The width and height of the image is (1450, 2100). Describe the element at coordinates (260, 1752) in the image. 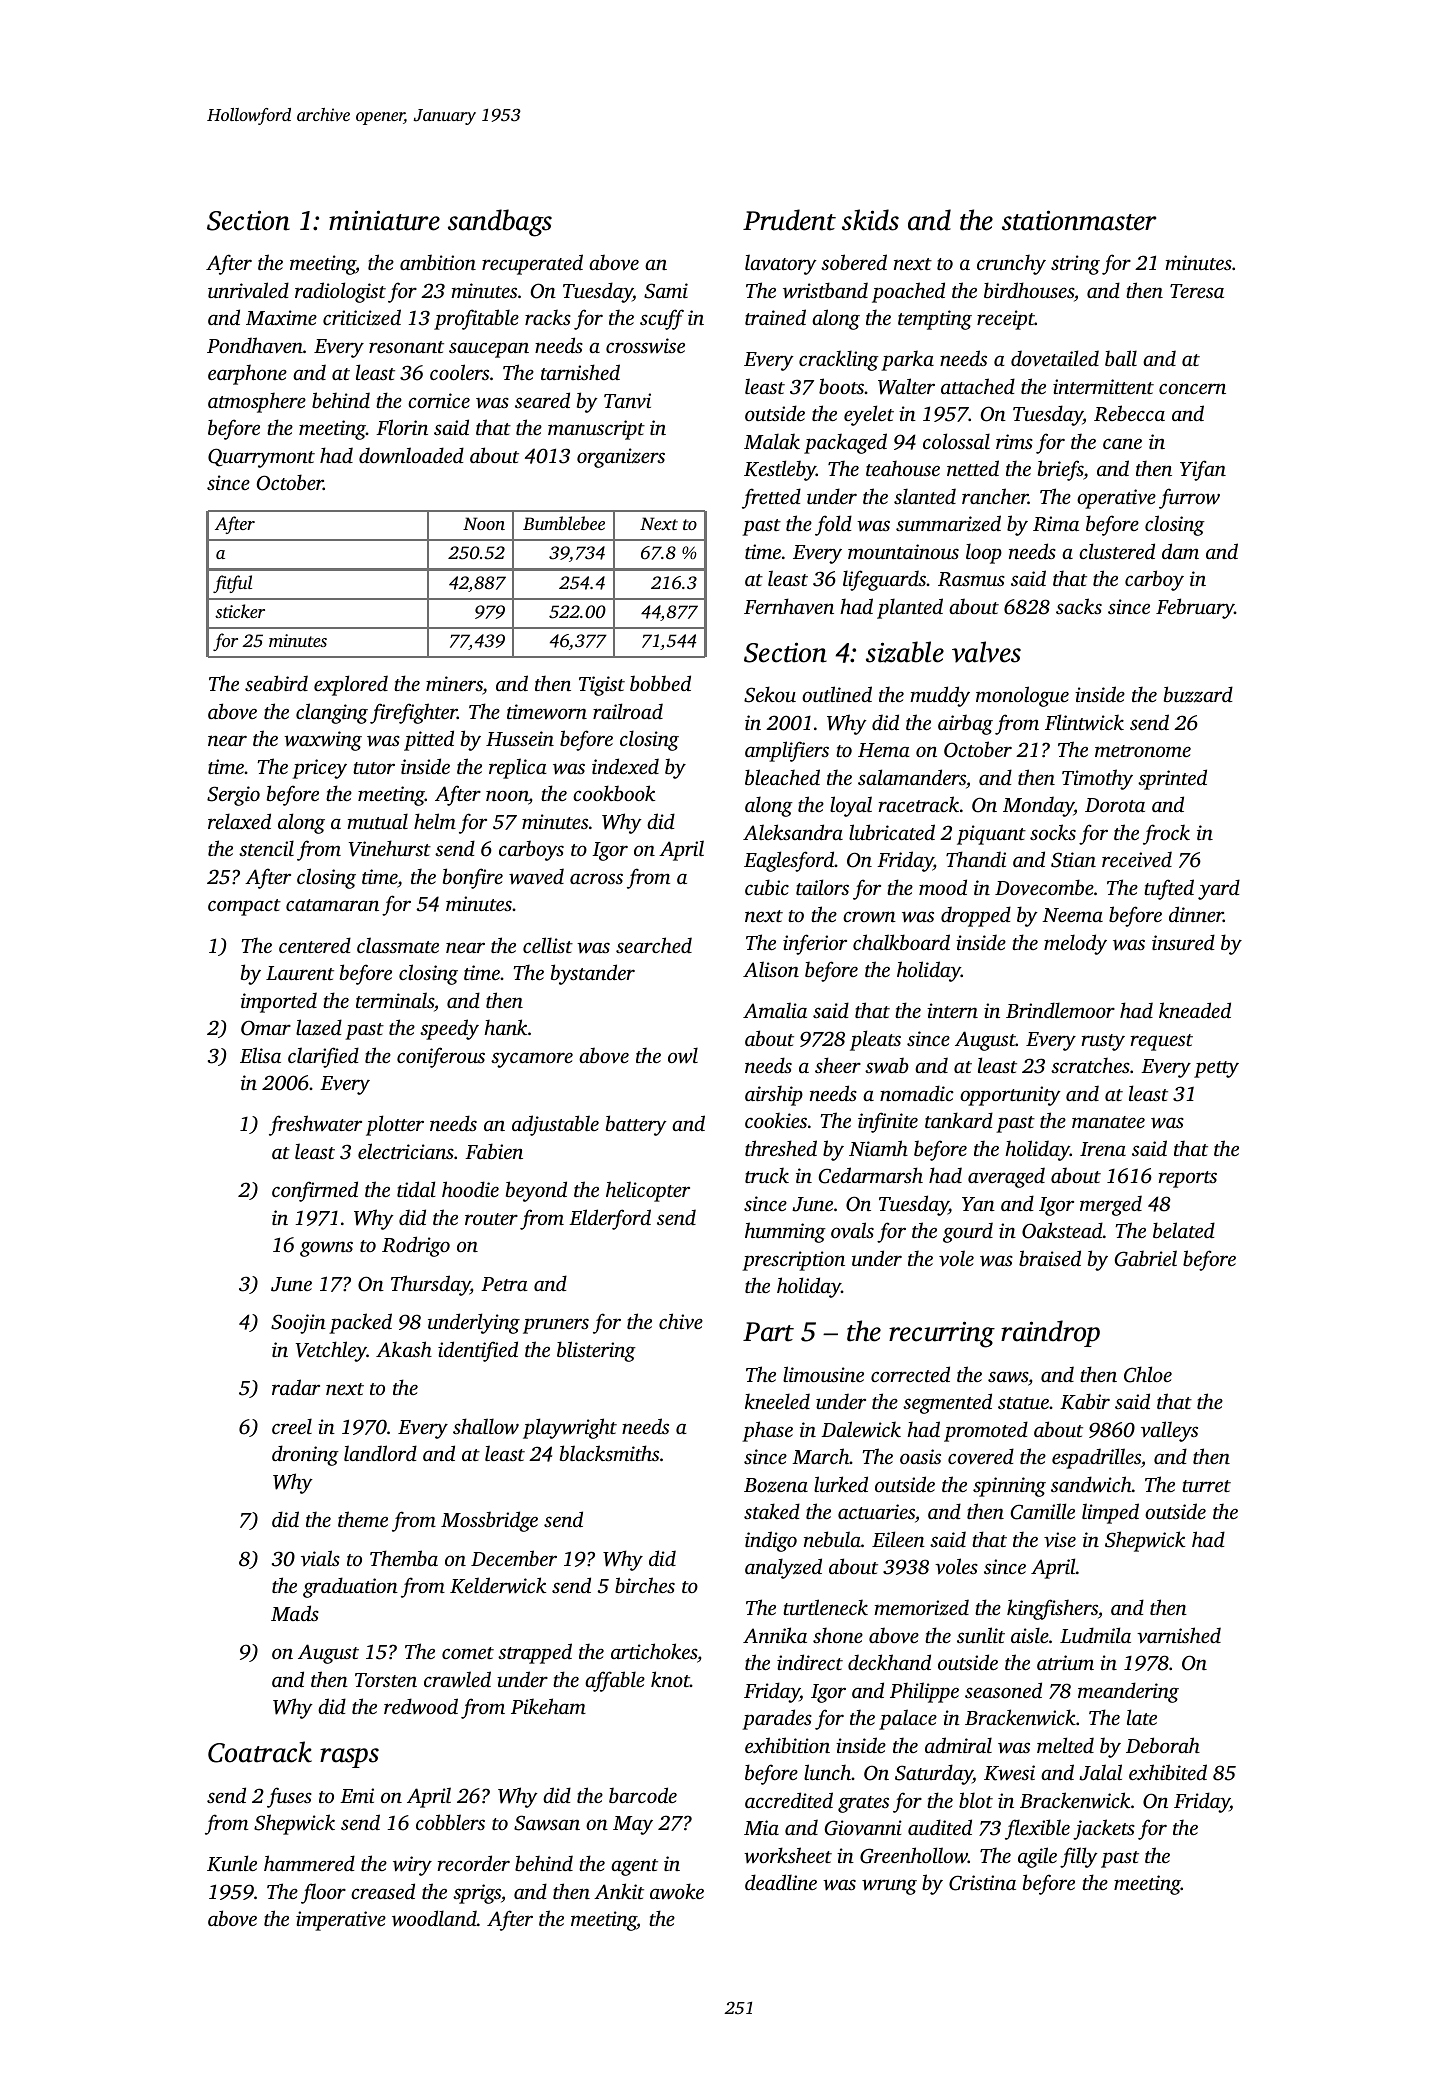

I see `Coatrack` at that location.
